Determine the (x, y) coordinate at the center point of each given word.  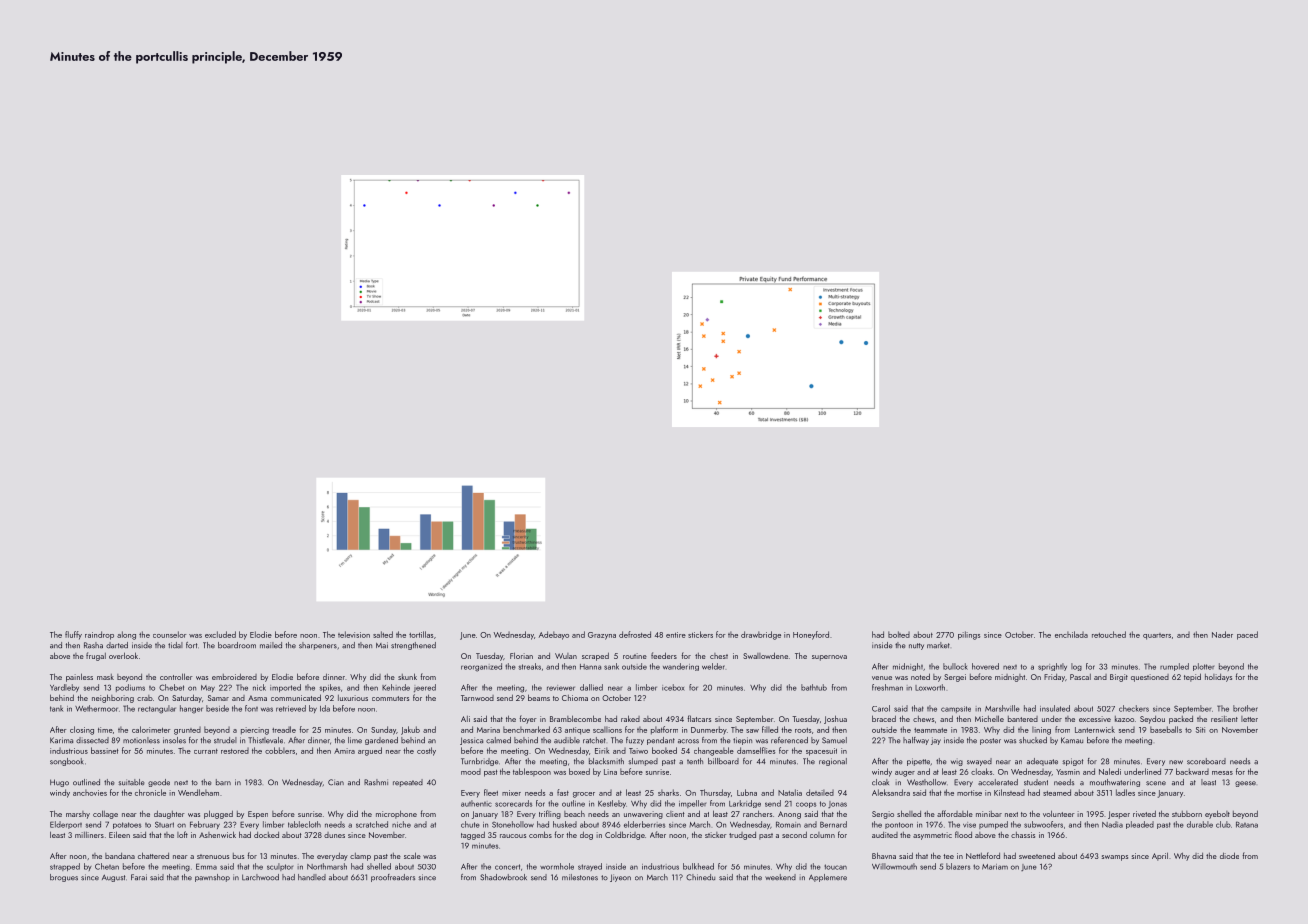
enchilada (1071, 634)
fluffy (73, 635)
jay (936, 741)
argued (370, 751)
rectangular (157, 709)
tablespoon (532, 772)
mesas (1222, 773)
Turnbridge (480, 762)
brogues (64, 878)
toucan (835, 867)
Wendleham (198, 792)
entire (676, 635)
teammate (930, 730)
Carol (881, 708)
